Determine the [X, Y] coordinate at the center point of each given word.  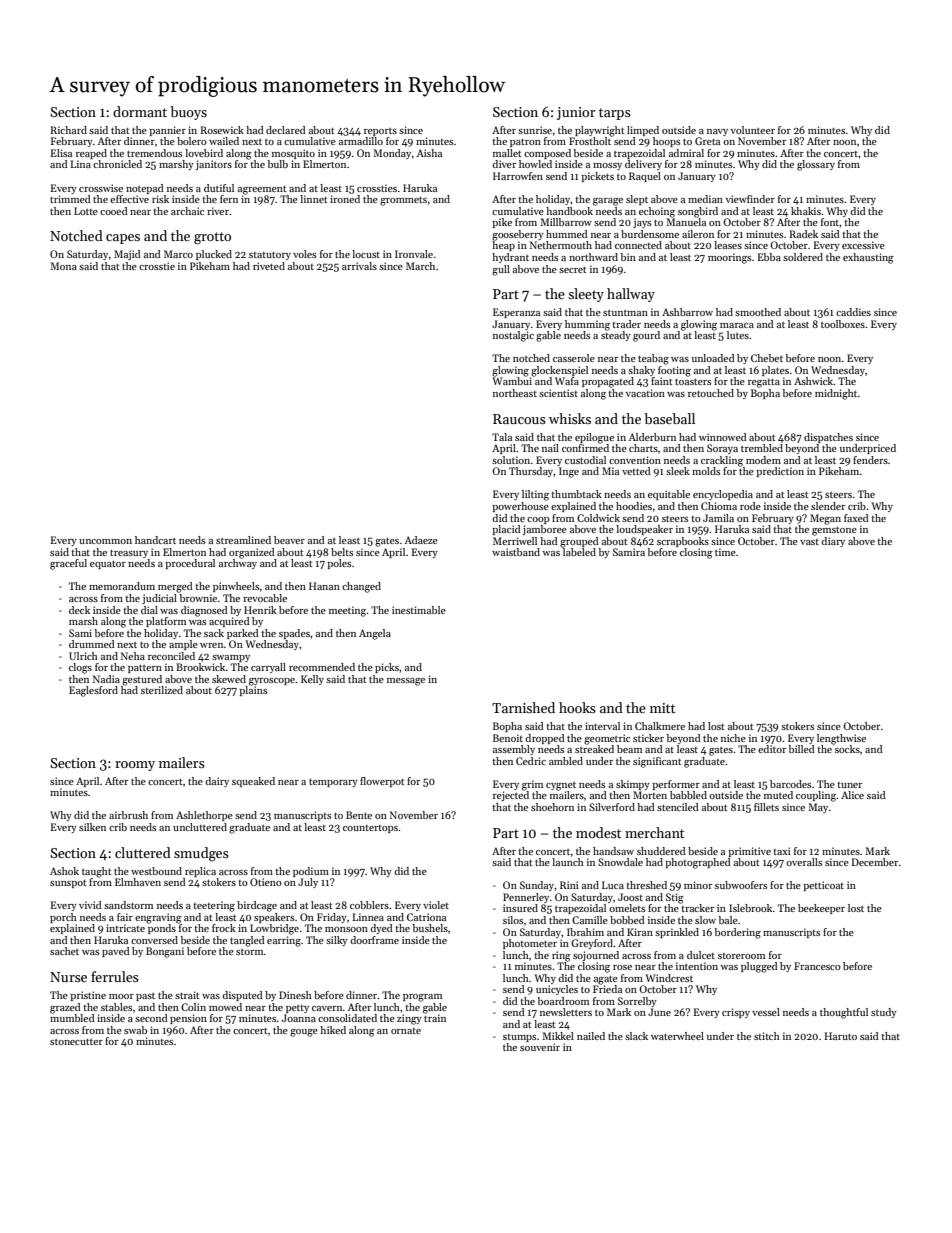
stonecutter [76, 1041]
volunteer [753, 130]
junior [576, 113]
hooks [577, 707]
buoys [188, 113]
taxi [782, 851]
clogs [80, 668]
